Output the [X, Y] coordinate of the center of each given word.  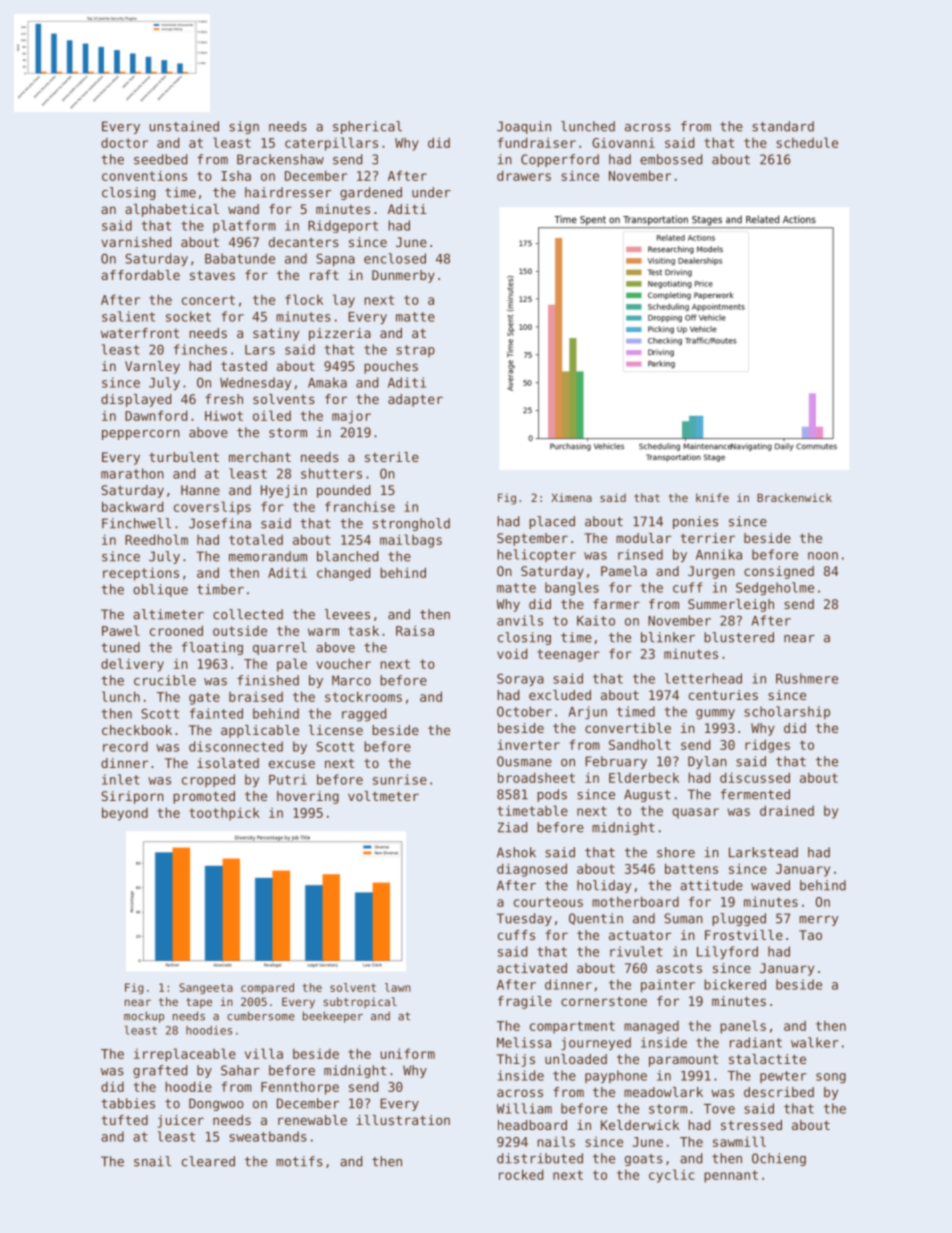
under [431, 192]
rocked [521, 1174]
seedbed [160, 159]
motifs [299, 1161]
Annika [719, 554]
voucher [343, 663]
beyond [125, 814]
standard [783, 126]
